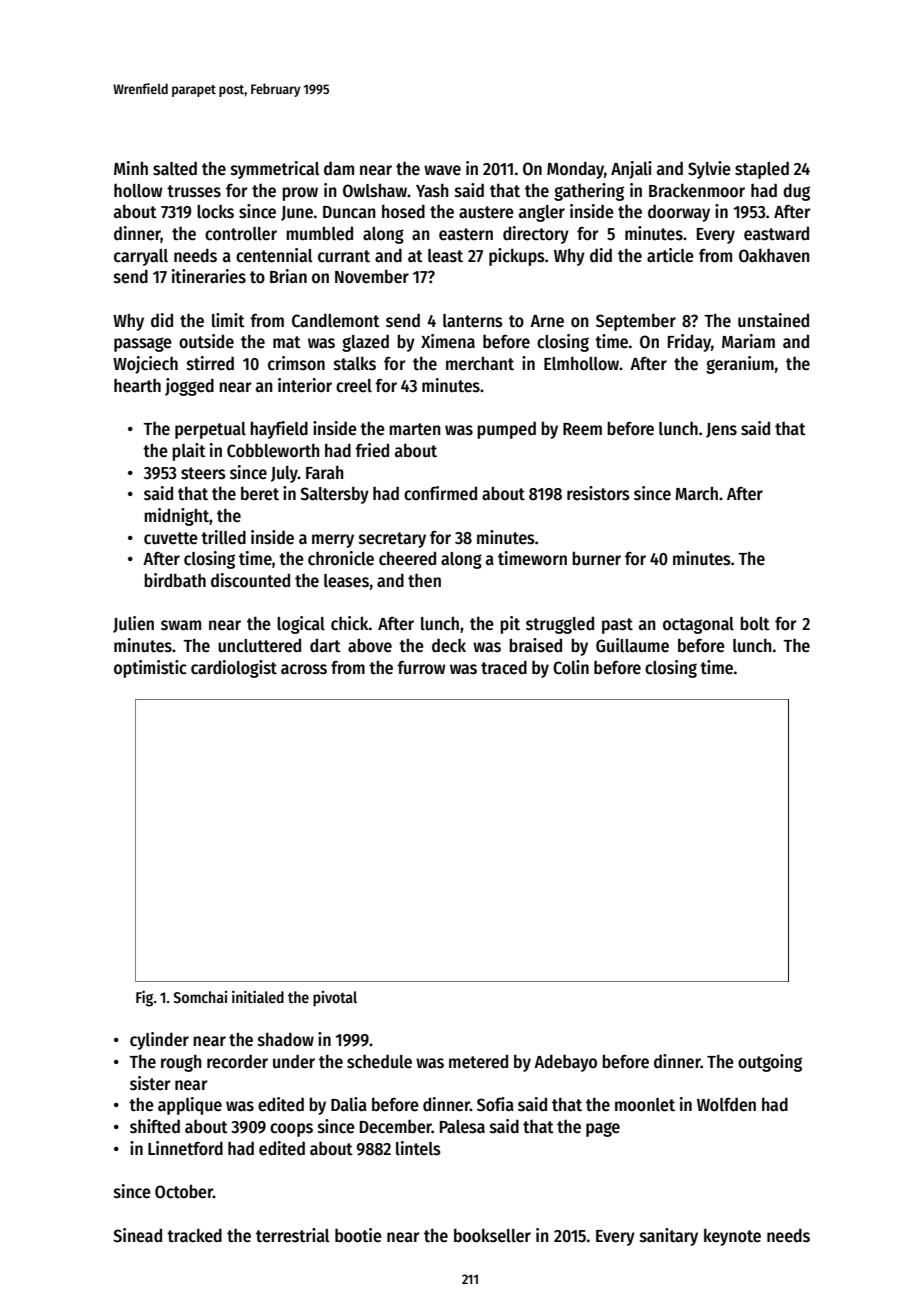 This screenshot has height=1311, width=924. Describe the element at coordinates (194, 1235) in the screenshot. I see `tracked` at that location.
